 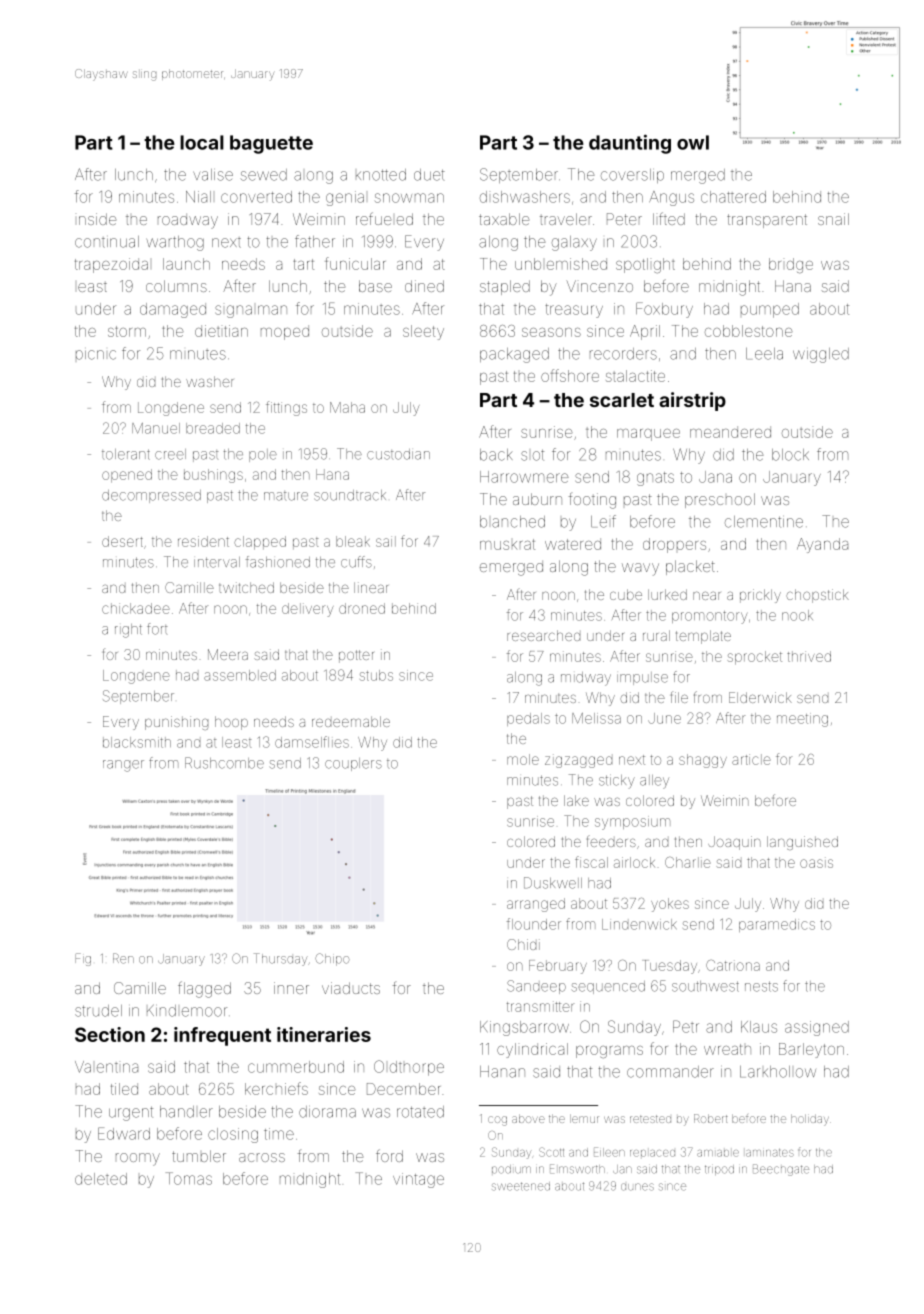 What do you see at coordinates (693, 142) in the document?
I see `owl` at bounding box center [693, 142].
